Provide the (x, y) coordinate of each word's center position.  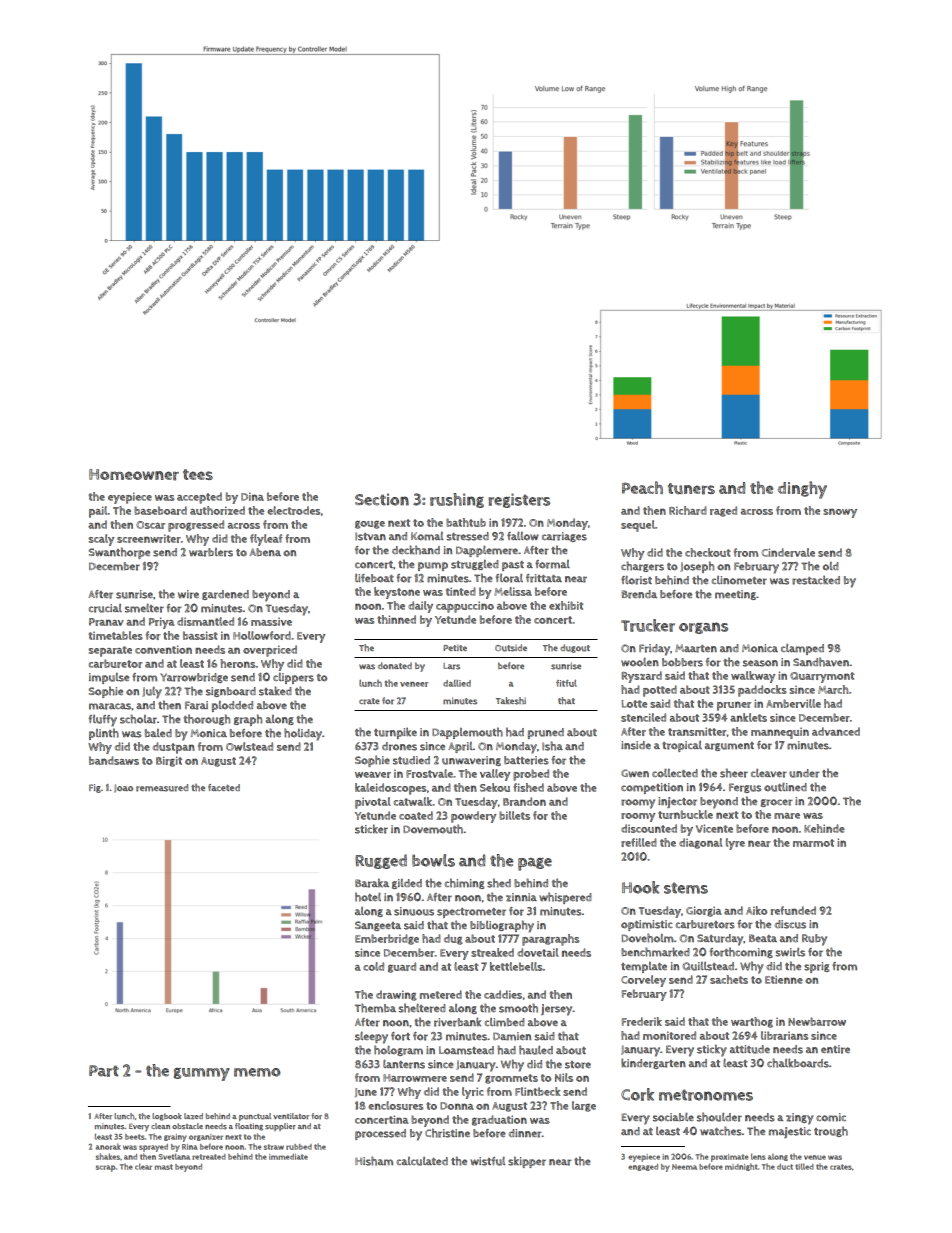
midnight (741, 1167)
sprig (817, 967)
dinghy (802, 490)
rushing (457, 500)
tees (198, 474)
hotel (368, 897)
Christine (447, 1133)
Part (104, 1071)
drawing (396, 995)
